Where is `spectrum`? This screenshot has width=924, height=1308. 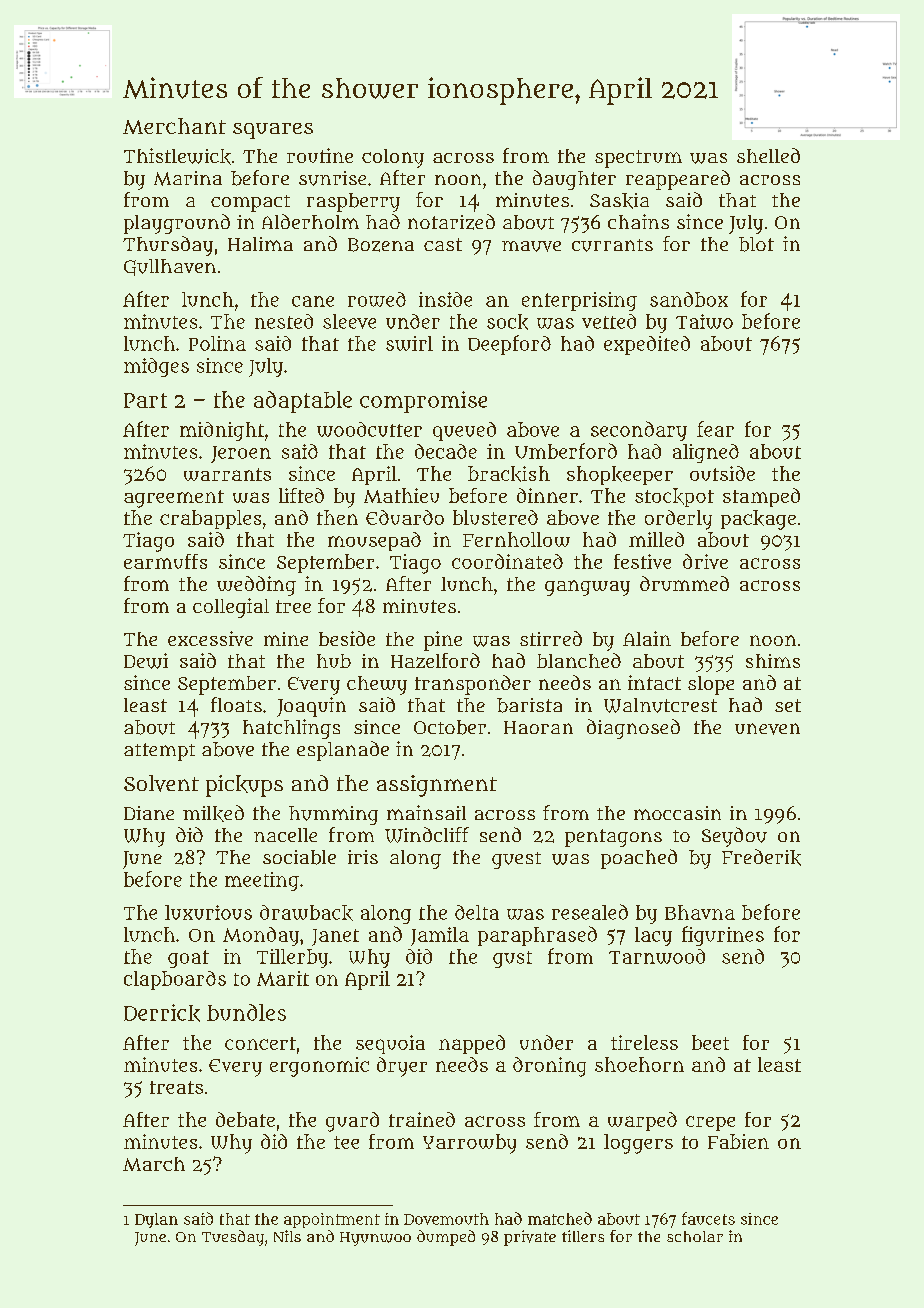
spectrum is located at coordinates (638, 159).
